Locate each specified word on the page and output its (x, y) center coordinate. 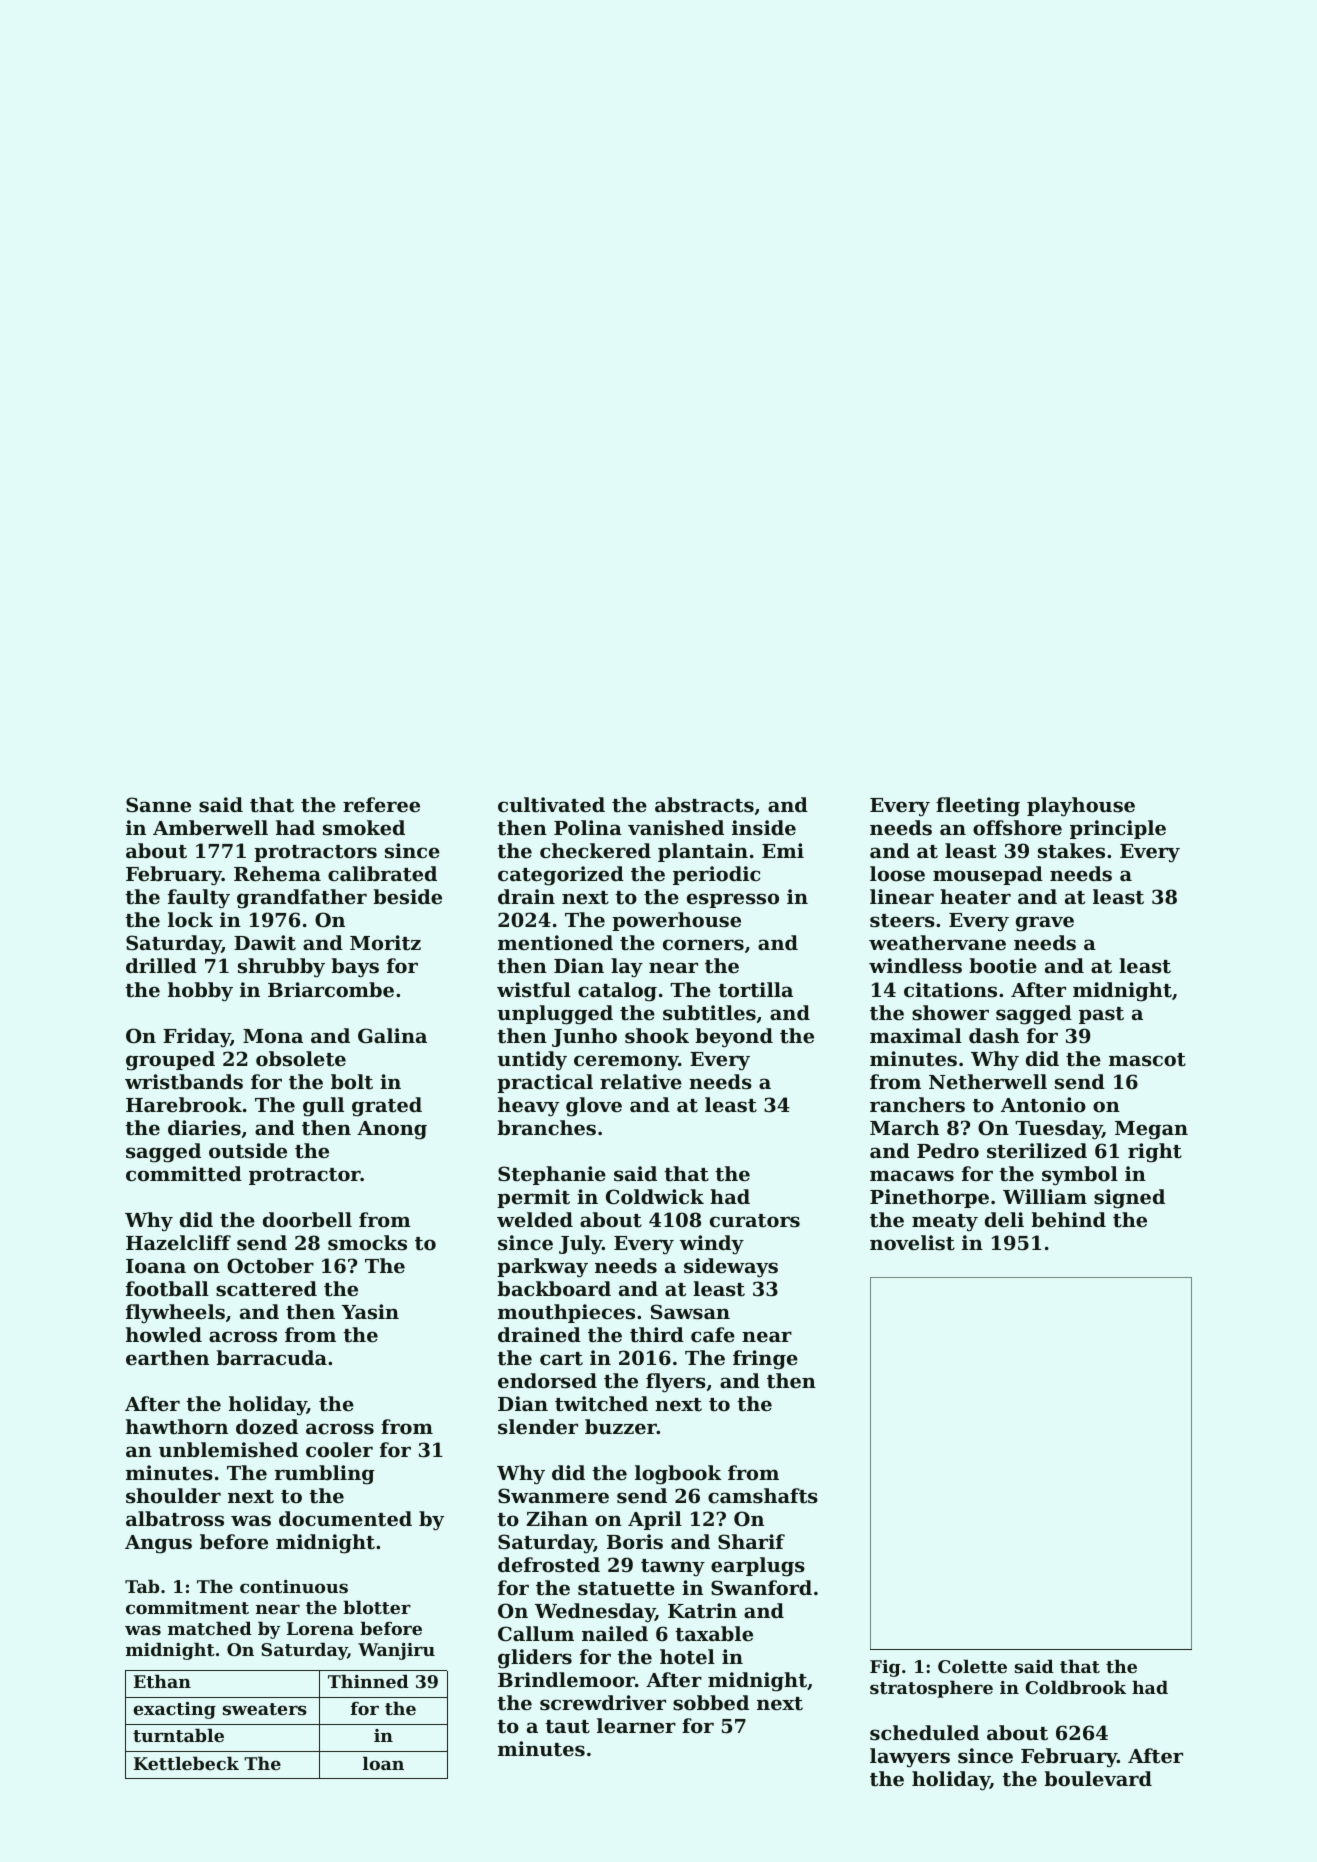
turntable (178, 1735)
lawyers (910, 1758)
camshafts (763, 1496)
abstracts (704, 805)
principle (1118, 829)
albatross (175, 1519)
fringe (765, 1360)
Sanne (158, 805)
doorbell (307, 1219)
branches (546, 1127)
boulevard (1098, 1778)
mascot (1147, 1060)
